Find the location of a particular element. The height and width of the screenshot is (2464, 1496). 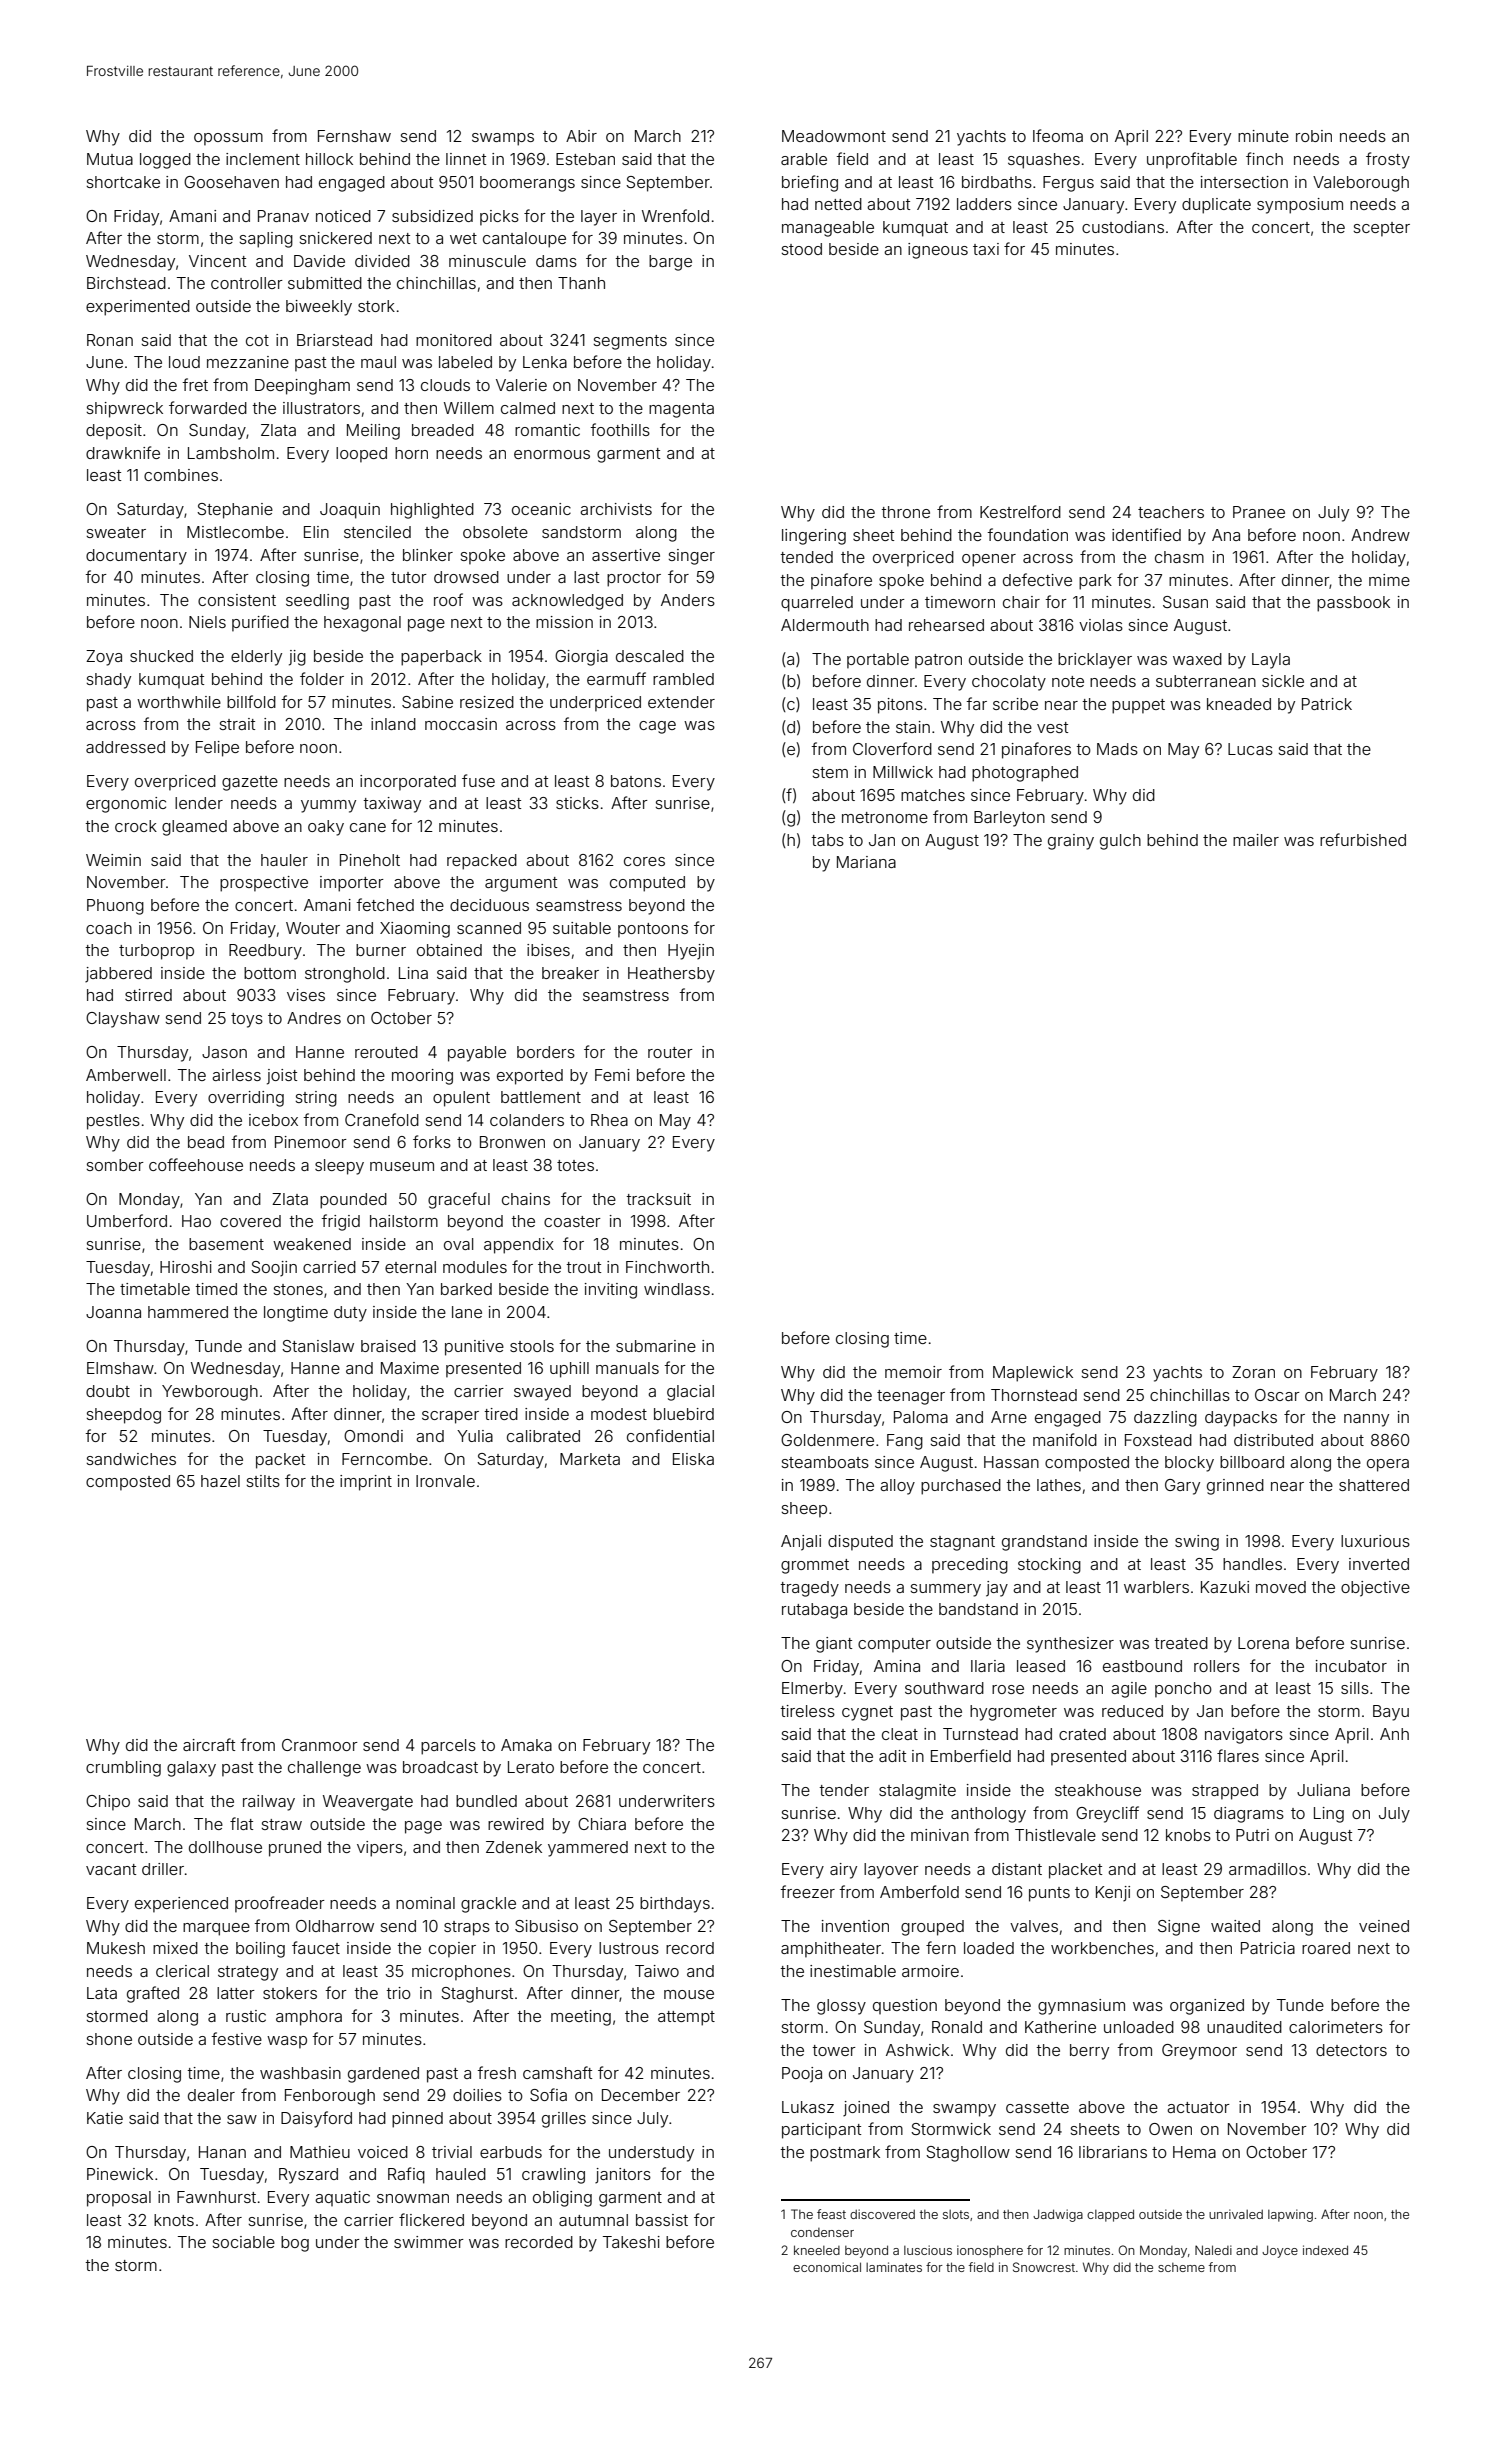

Andrew is located at coordinates (1380, 535).
